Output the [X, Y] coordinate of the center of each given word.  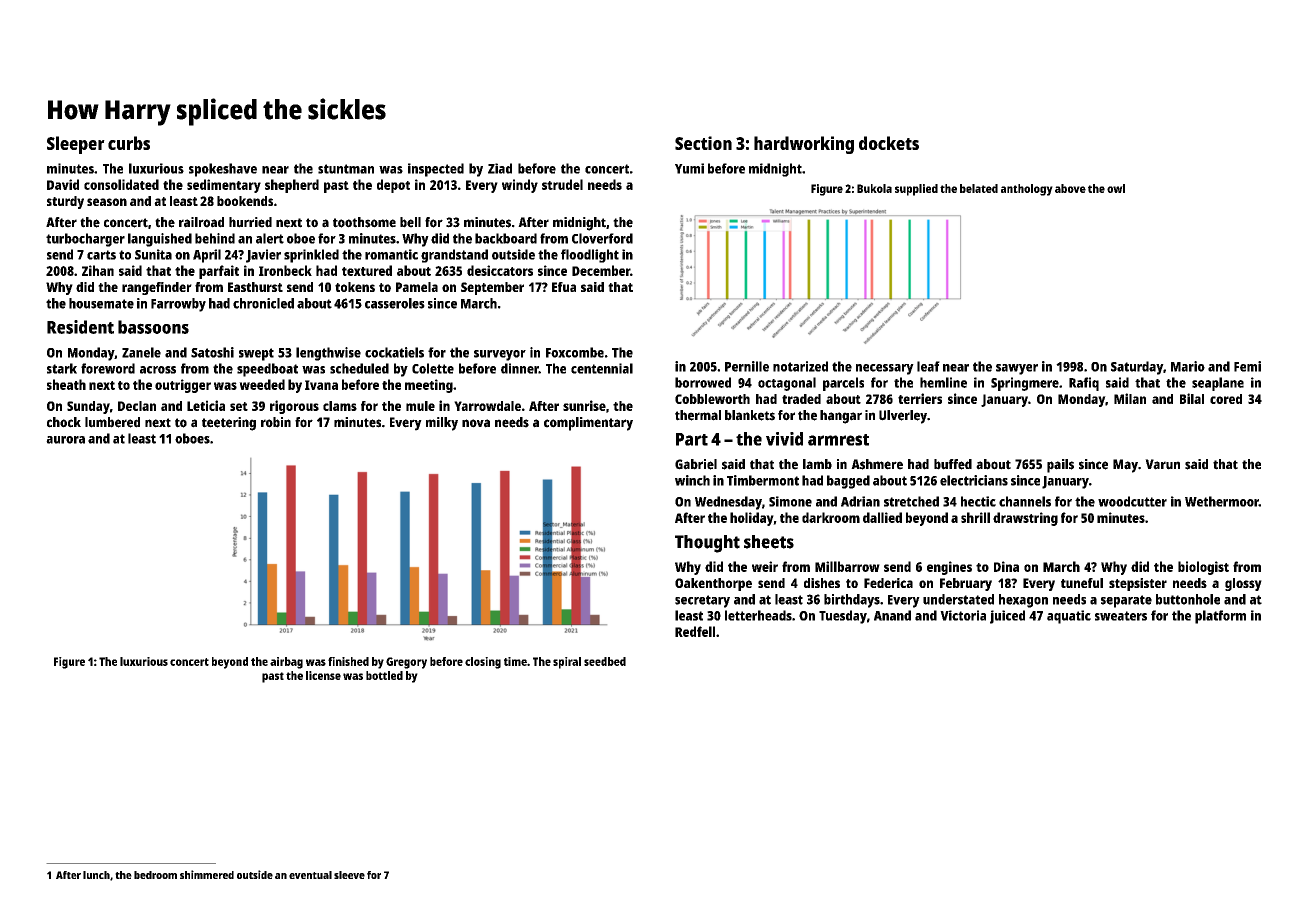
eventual [310, 875]
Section [703, 143]
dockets [889, 143]
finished [348, 661]
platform [1220, 617]
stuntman [346, 169]
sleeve [349, 875]
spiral [567, 663]
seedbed [605, 661]
